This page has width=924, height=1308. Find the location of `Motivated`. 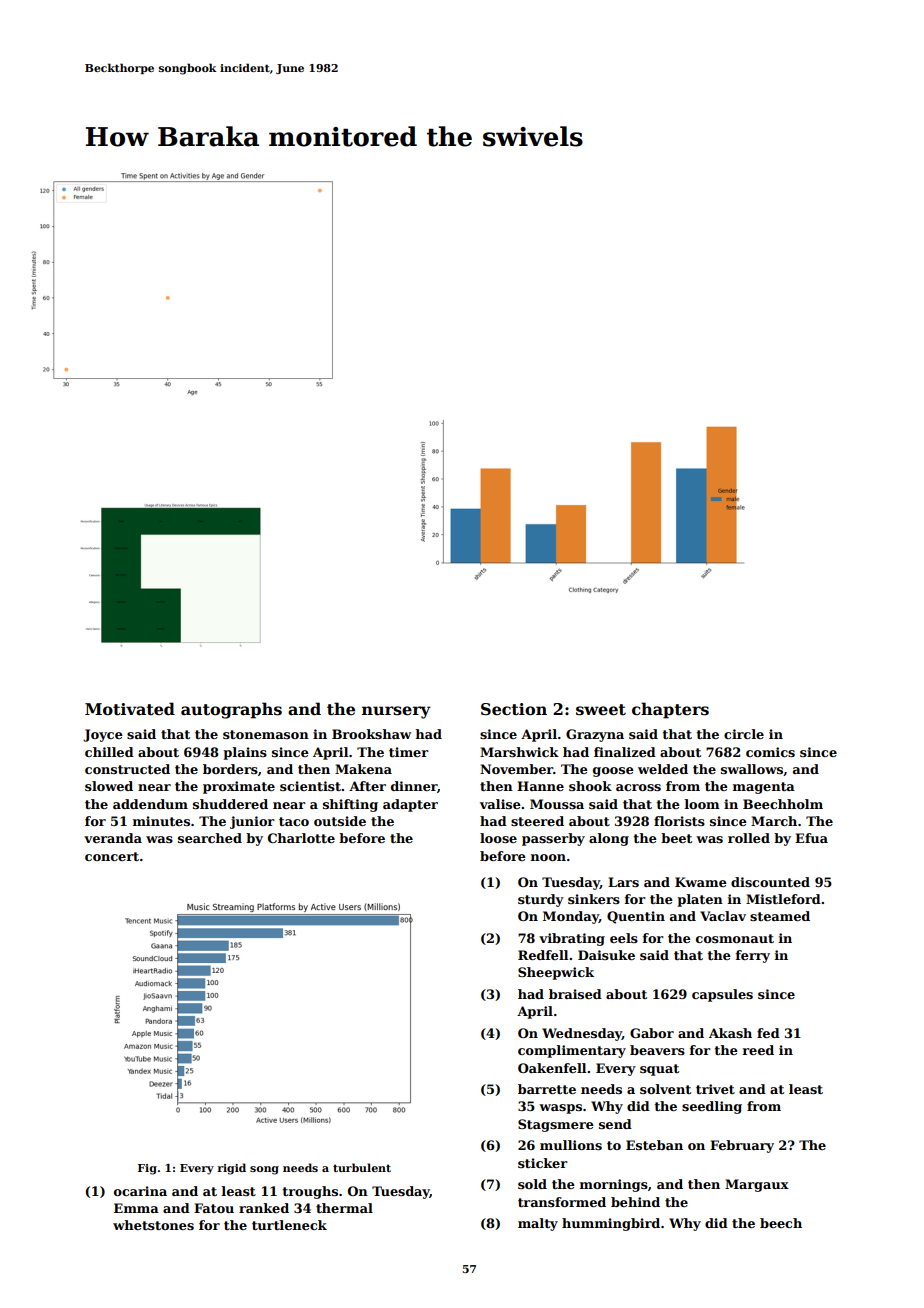

Motivated is located at coordinates (130, 709).
